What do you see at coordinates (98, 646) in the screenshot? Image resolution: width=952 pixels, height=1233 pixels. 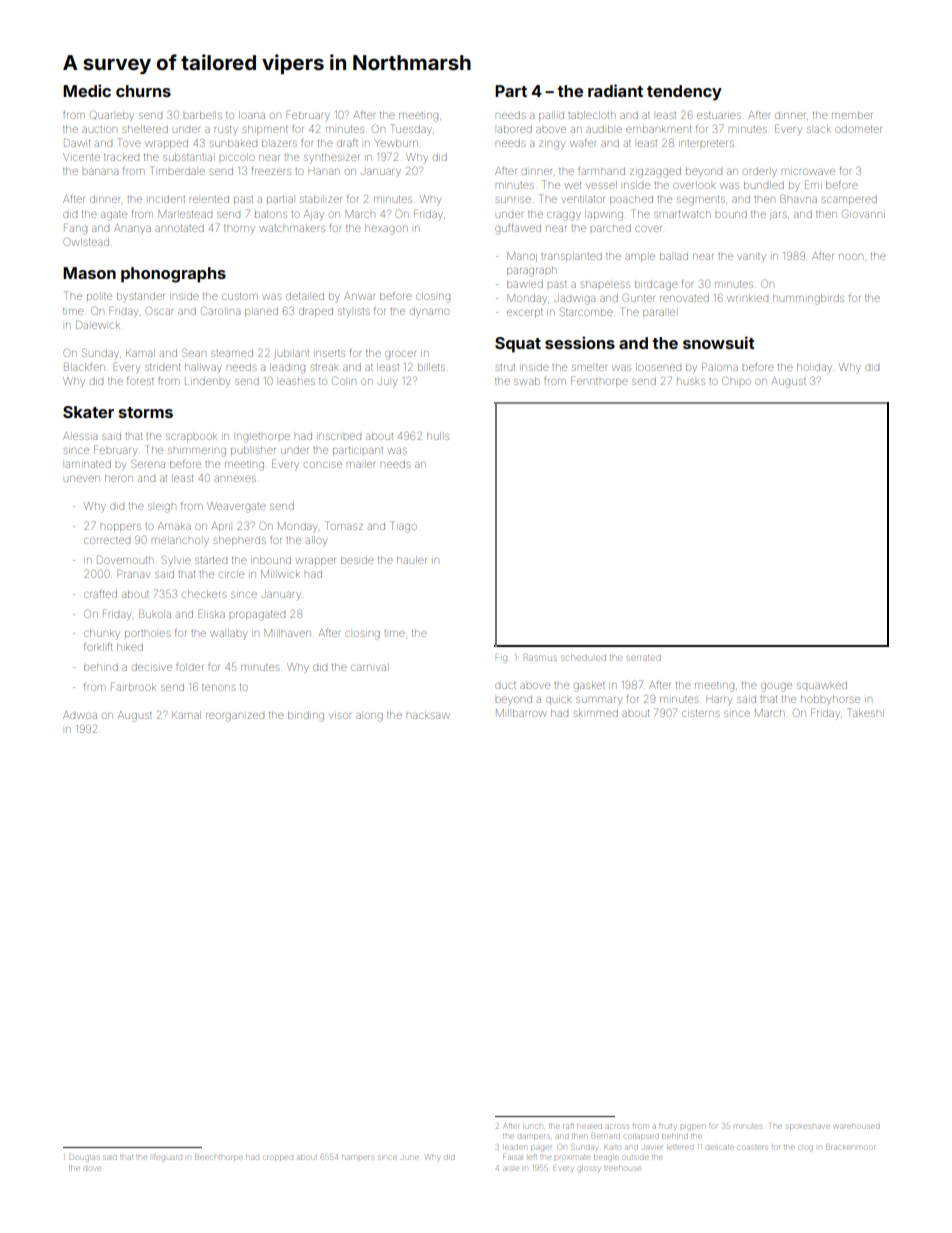 I see `forklift` at bounding box center [98, 646].
